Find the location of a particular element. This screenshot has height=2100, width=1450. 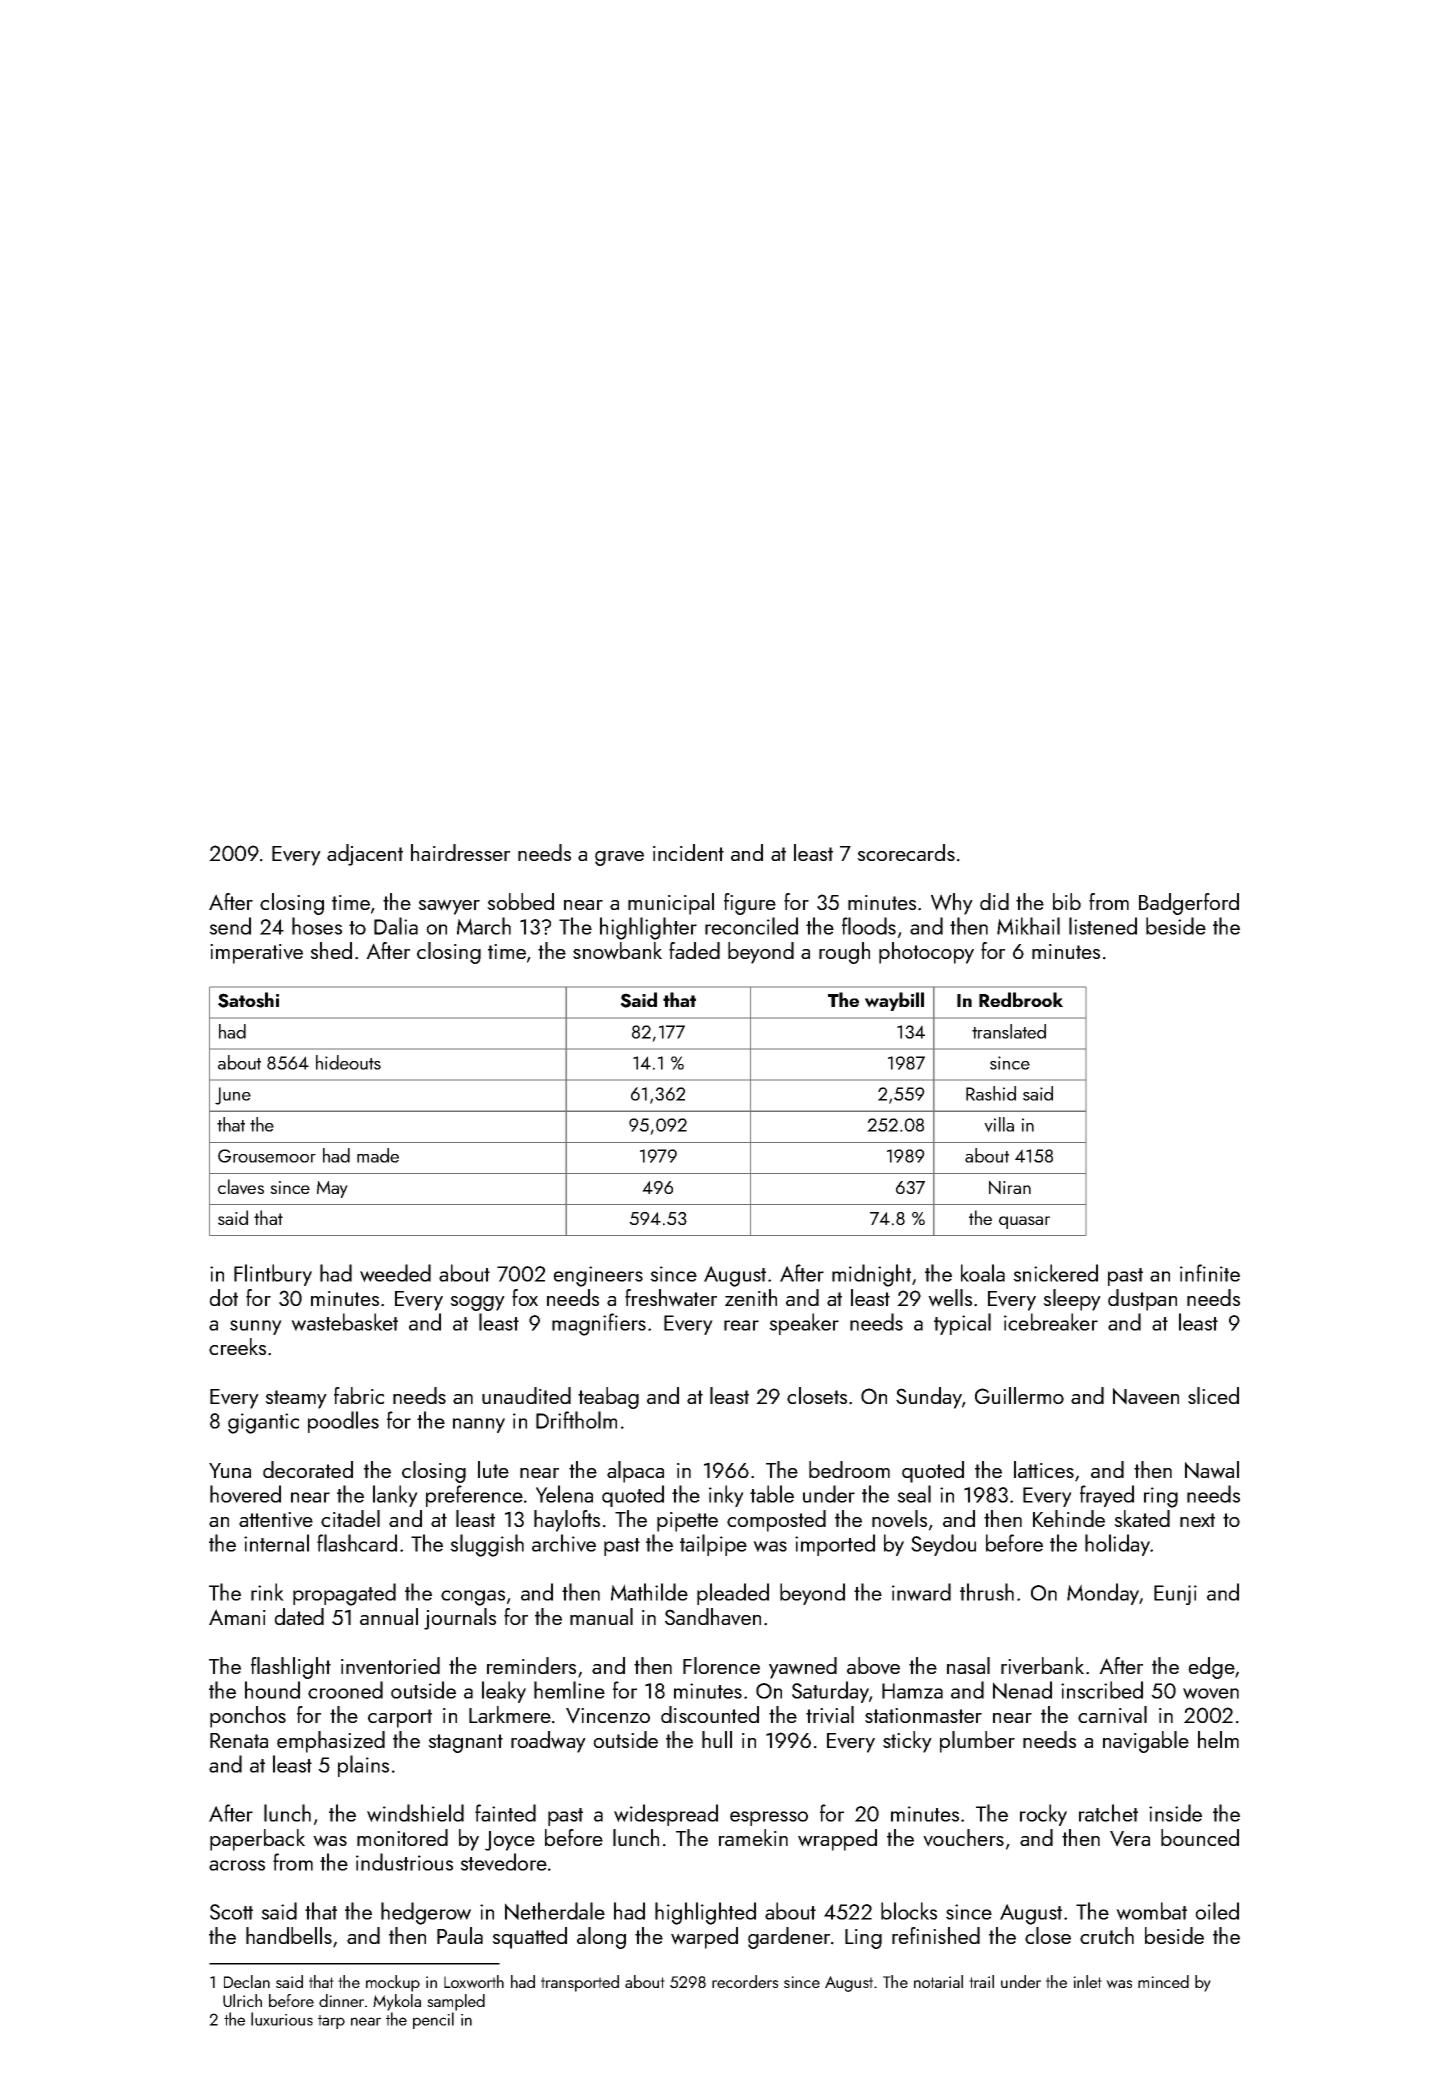

emphasized is located at coordinates (331, 1742).
